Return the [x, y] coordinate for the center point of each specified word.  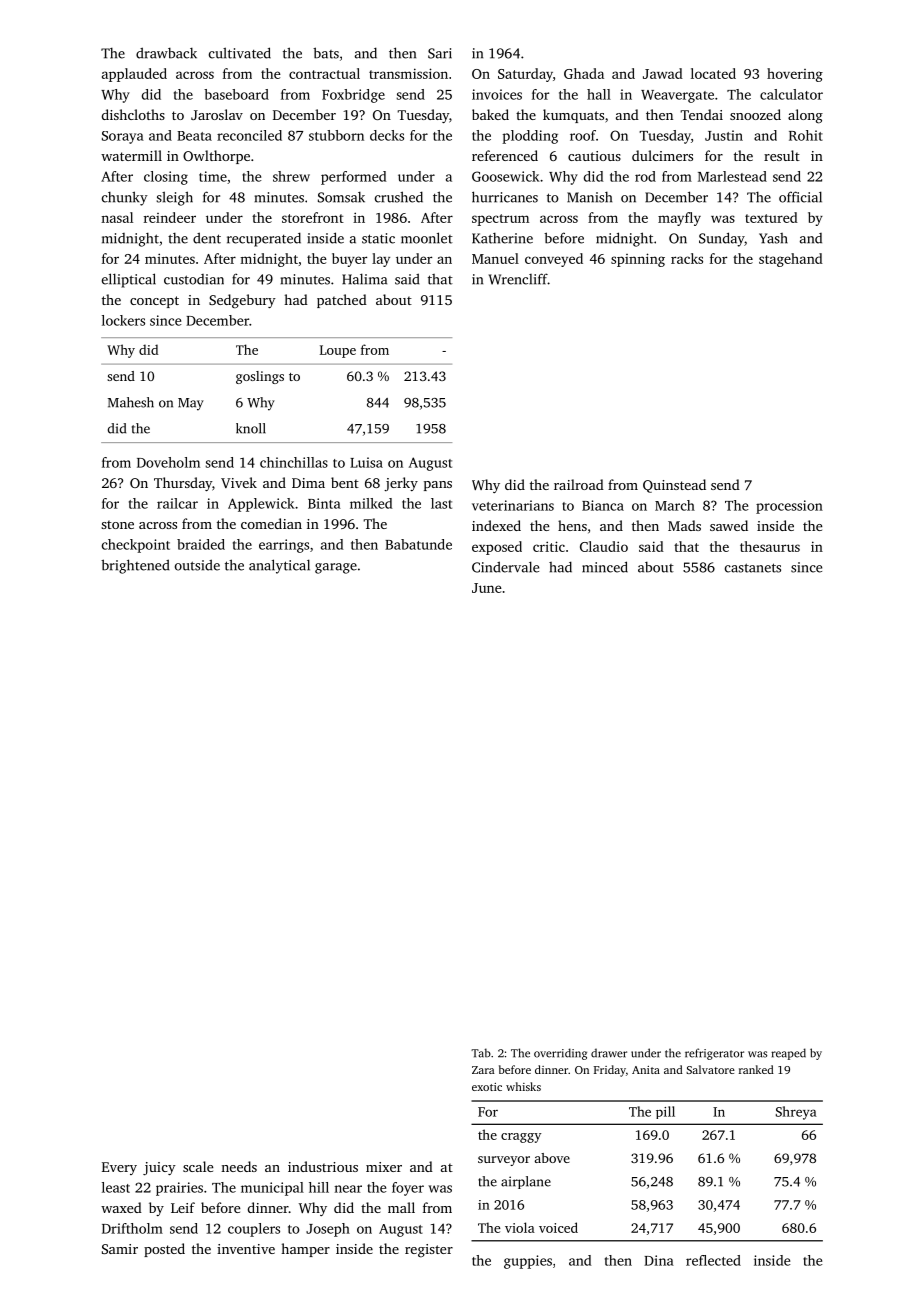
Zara [483, 1070]
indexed [496, 525]
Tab [481, 1053]
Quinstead [674, 486]
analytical [279, 566]
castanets [753, 568]
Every [119, 1168]
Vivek [239, 482]
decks [387, 135]
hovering [795, 75]
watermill [131, 155]
